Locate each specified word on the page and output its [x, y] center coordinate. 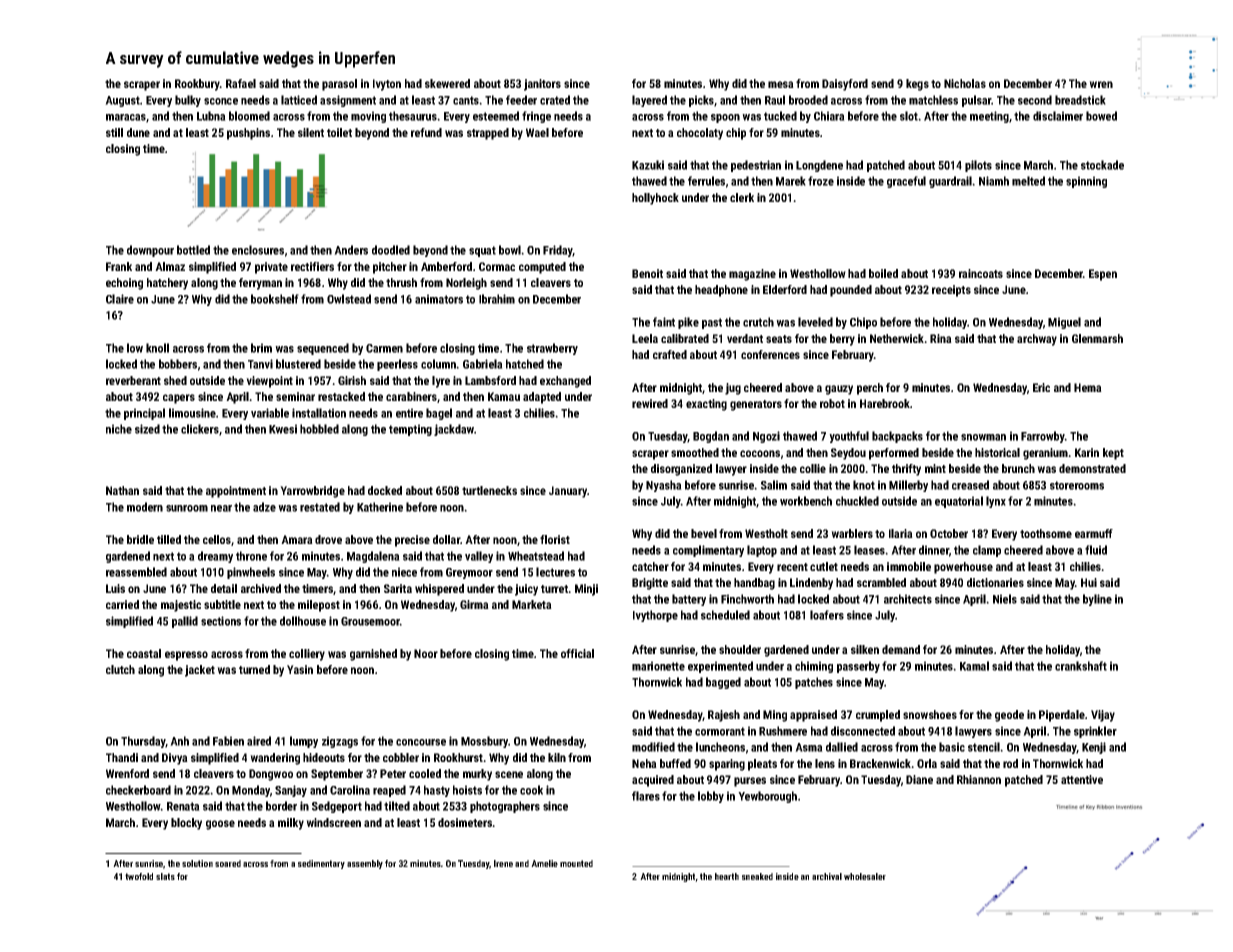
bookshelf [275, 299]
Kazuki [648, 165]
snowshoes [930, 714]
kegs [917, 85]
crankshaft [1081, 666]
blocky [186, 824]
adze [264, 507]
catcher [650, 566]
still [114, 132]
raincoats [981, 273]
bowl [510, 250]
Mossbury [484, 742]
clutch [120, 669]
